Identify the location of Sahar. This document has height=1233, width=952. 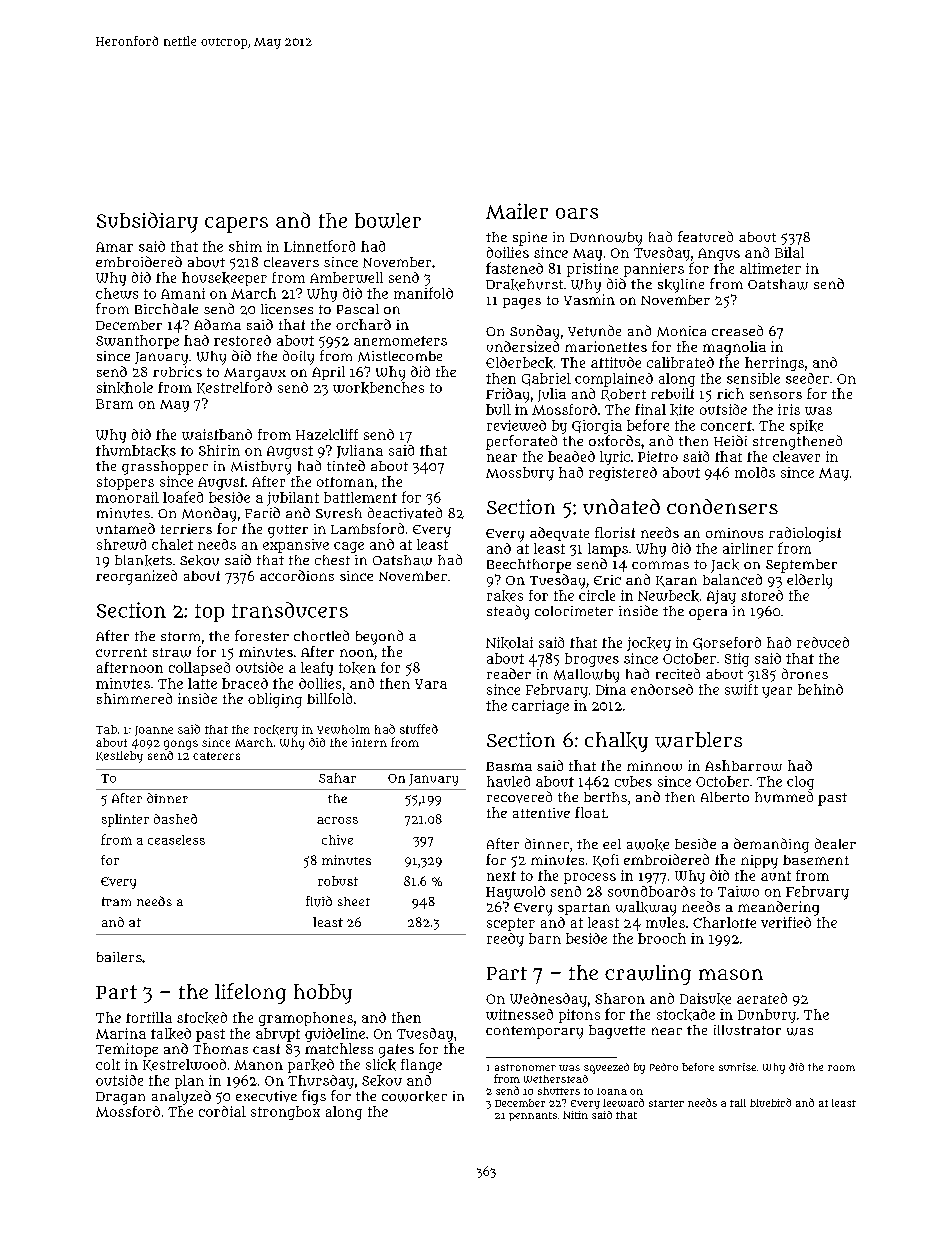
(337, 778).
